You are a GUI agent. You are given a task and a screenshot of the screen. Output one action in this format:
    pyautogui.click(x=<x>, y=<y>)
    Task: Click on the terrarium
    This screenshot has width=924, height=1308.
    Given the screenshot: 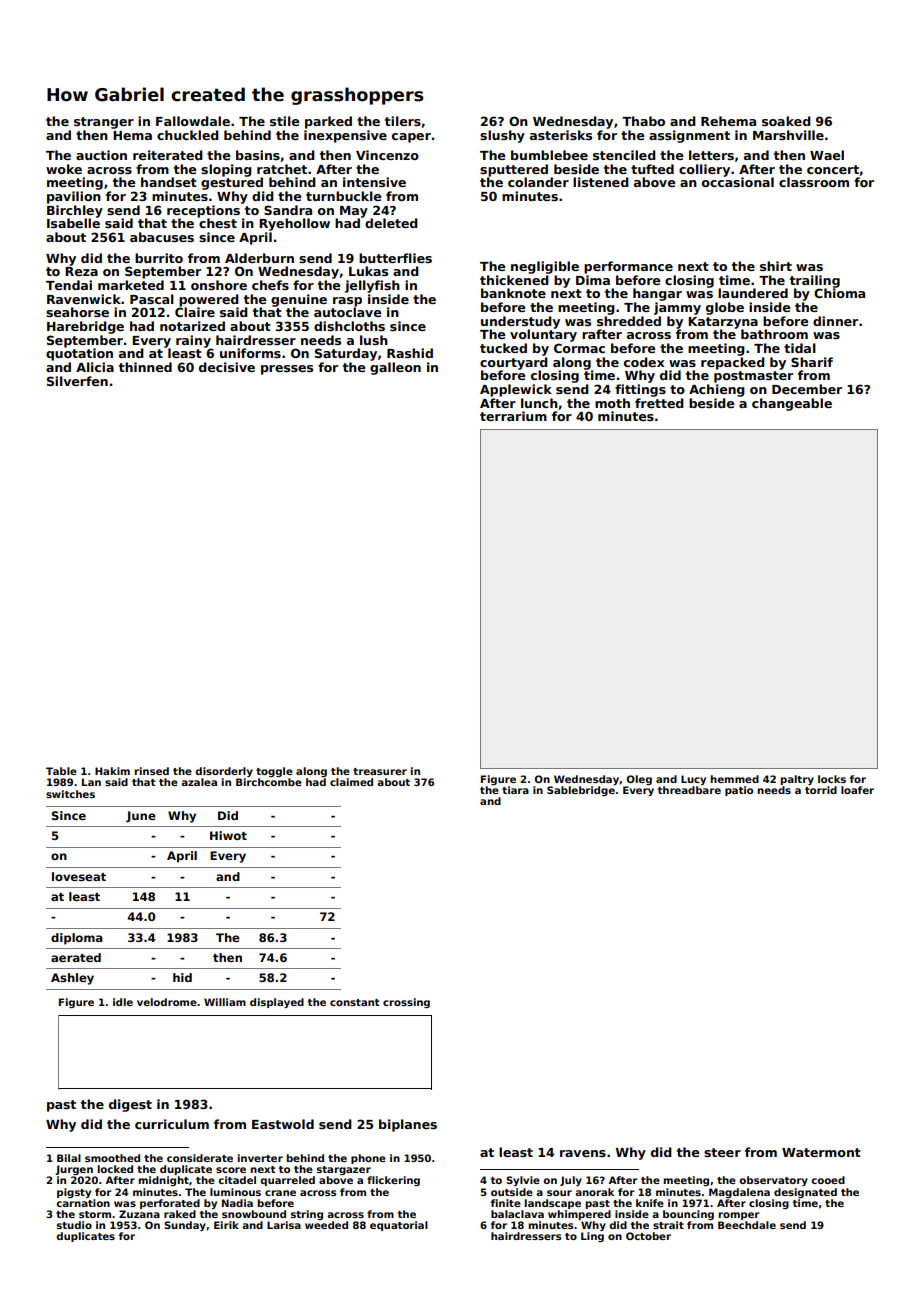 What is the action you would take?
    pyautogui.click(x=513, y=416)
